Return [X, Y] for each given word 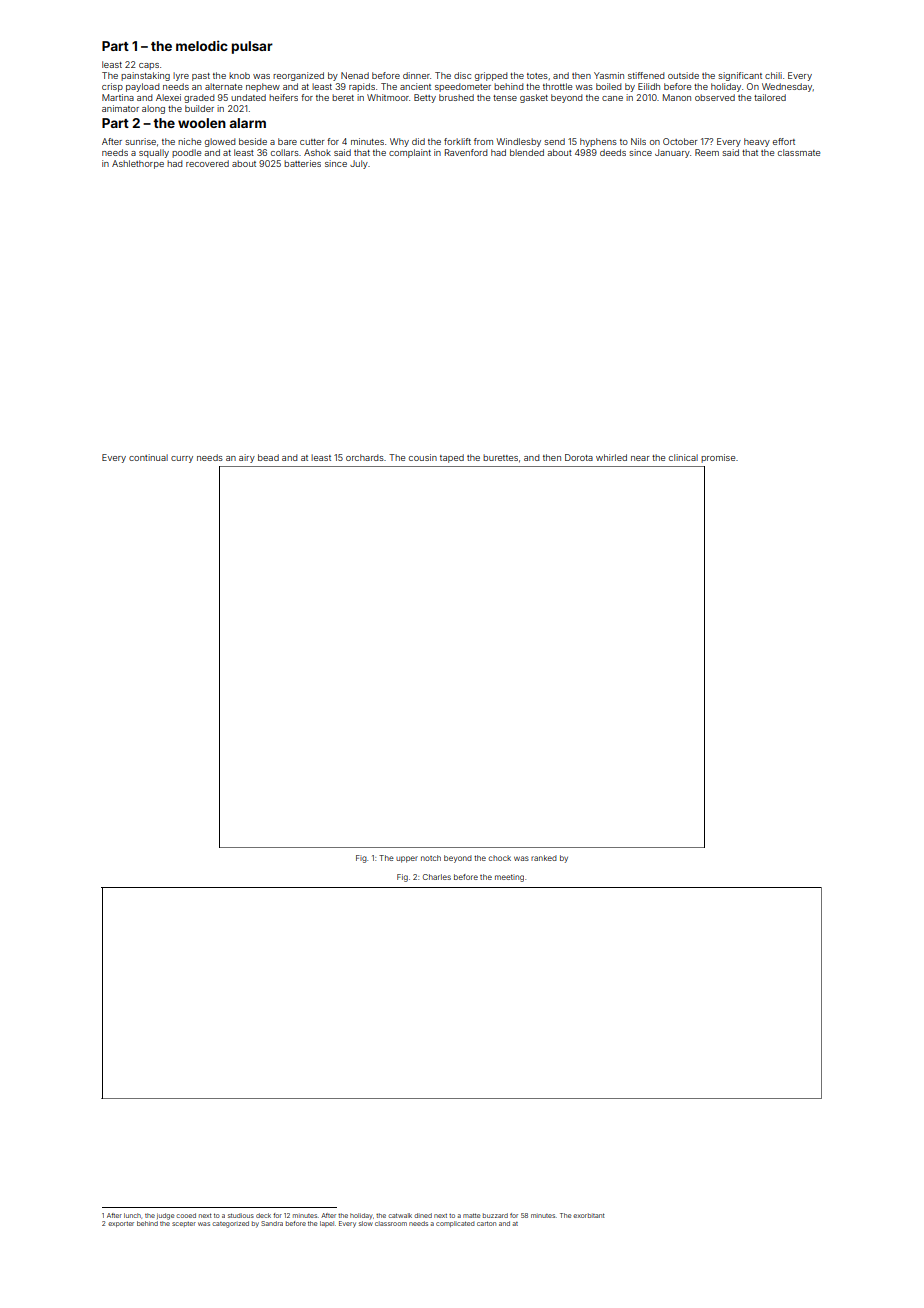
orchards [365, 457]
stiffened [646, 75]
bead [268, 457]
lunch [132, 1215]
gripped [491, 76]
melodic [202, 45]
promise [718, 458]
